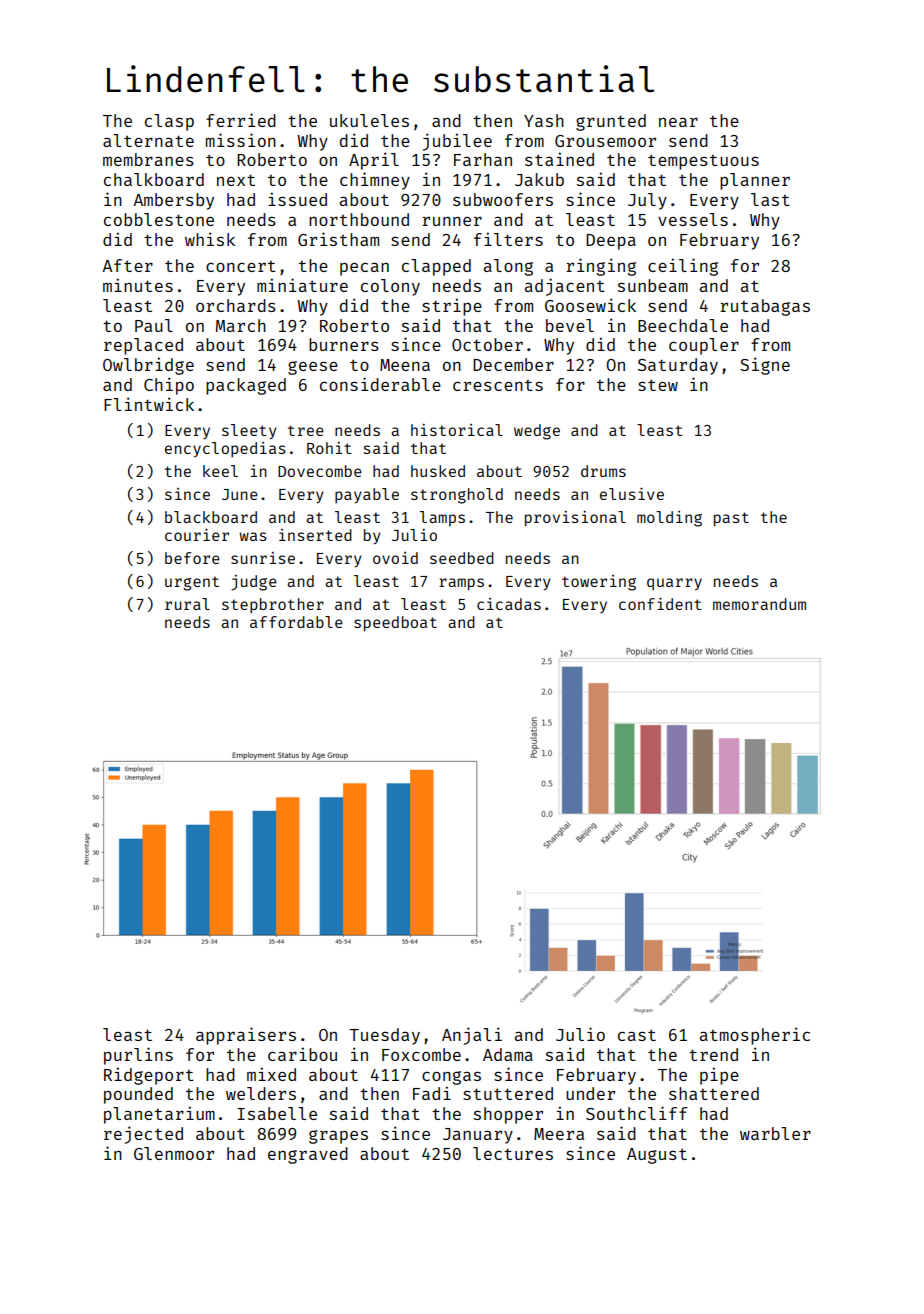 Image resolution: width=924 pixels, height=1314 pixels. Describe the element at coordinates (457, 496) in the screenshot. I see `stronghold` at that location.
